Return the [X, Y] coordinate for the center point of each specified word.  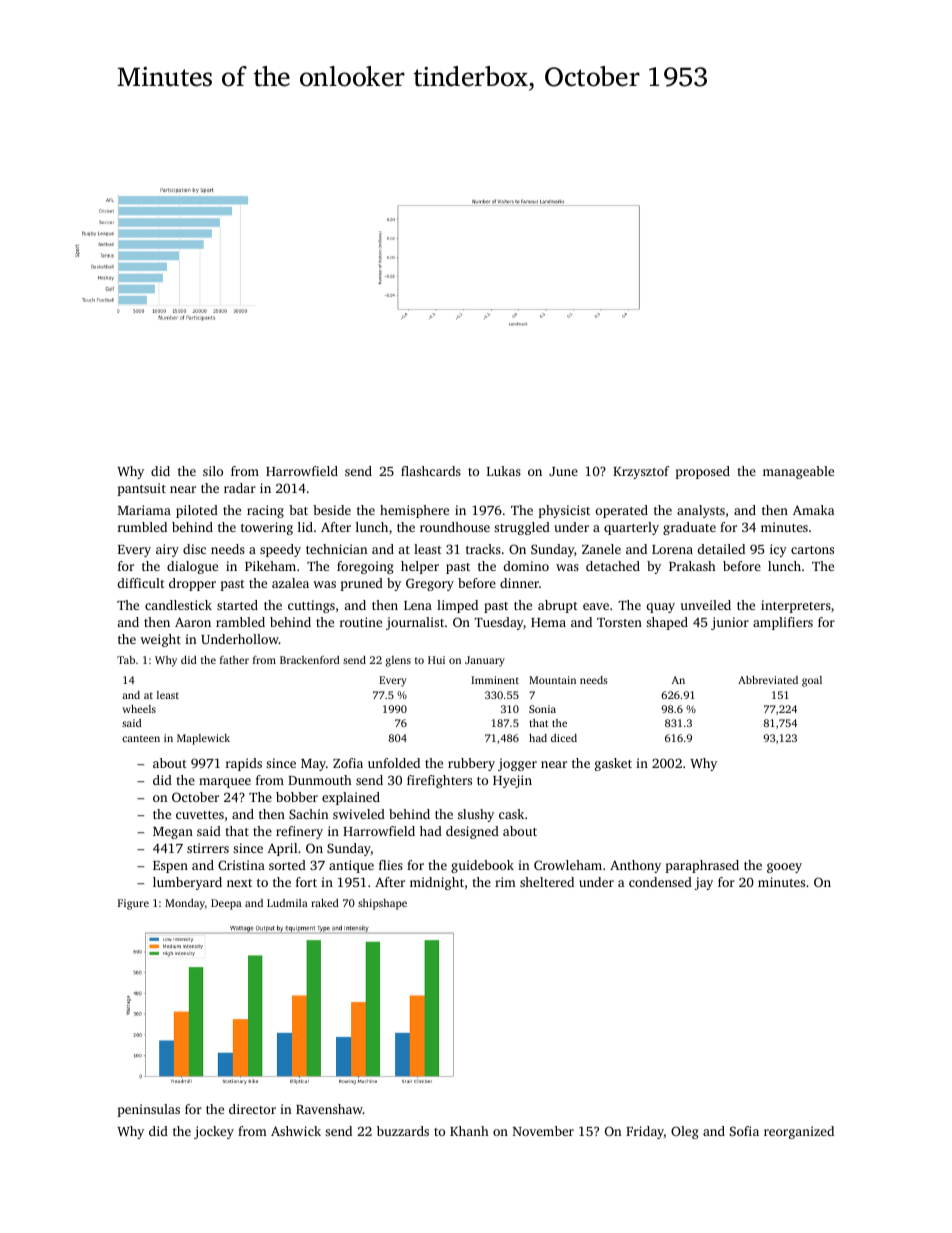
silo [213, 471]
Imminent [495, 680]
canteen [141, 738]
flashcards [431, 471]
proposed [702, 472]
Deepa [226, 904]
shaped [667, 623]
